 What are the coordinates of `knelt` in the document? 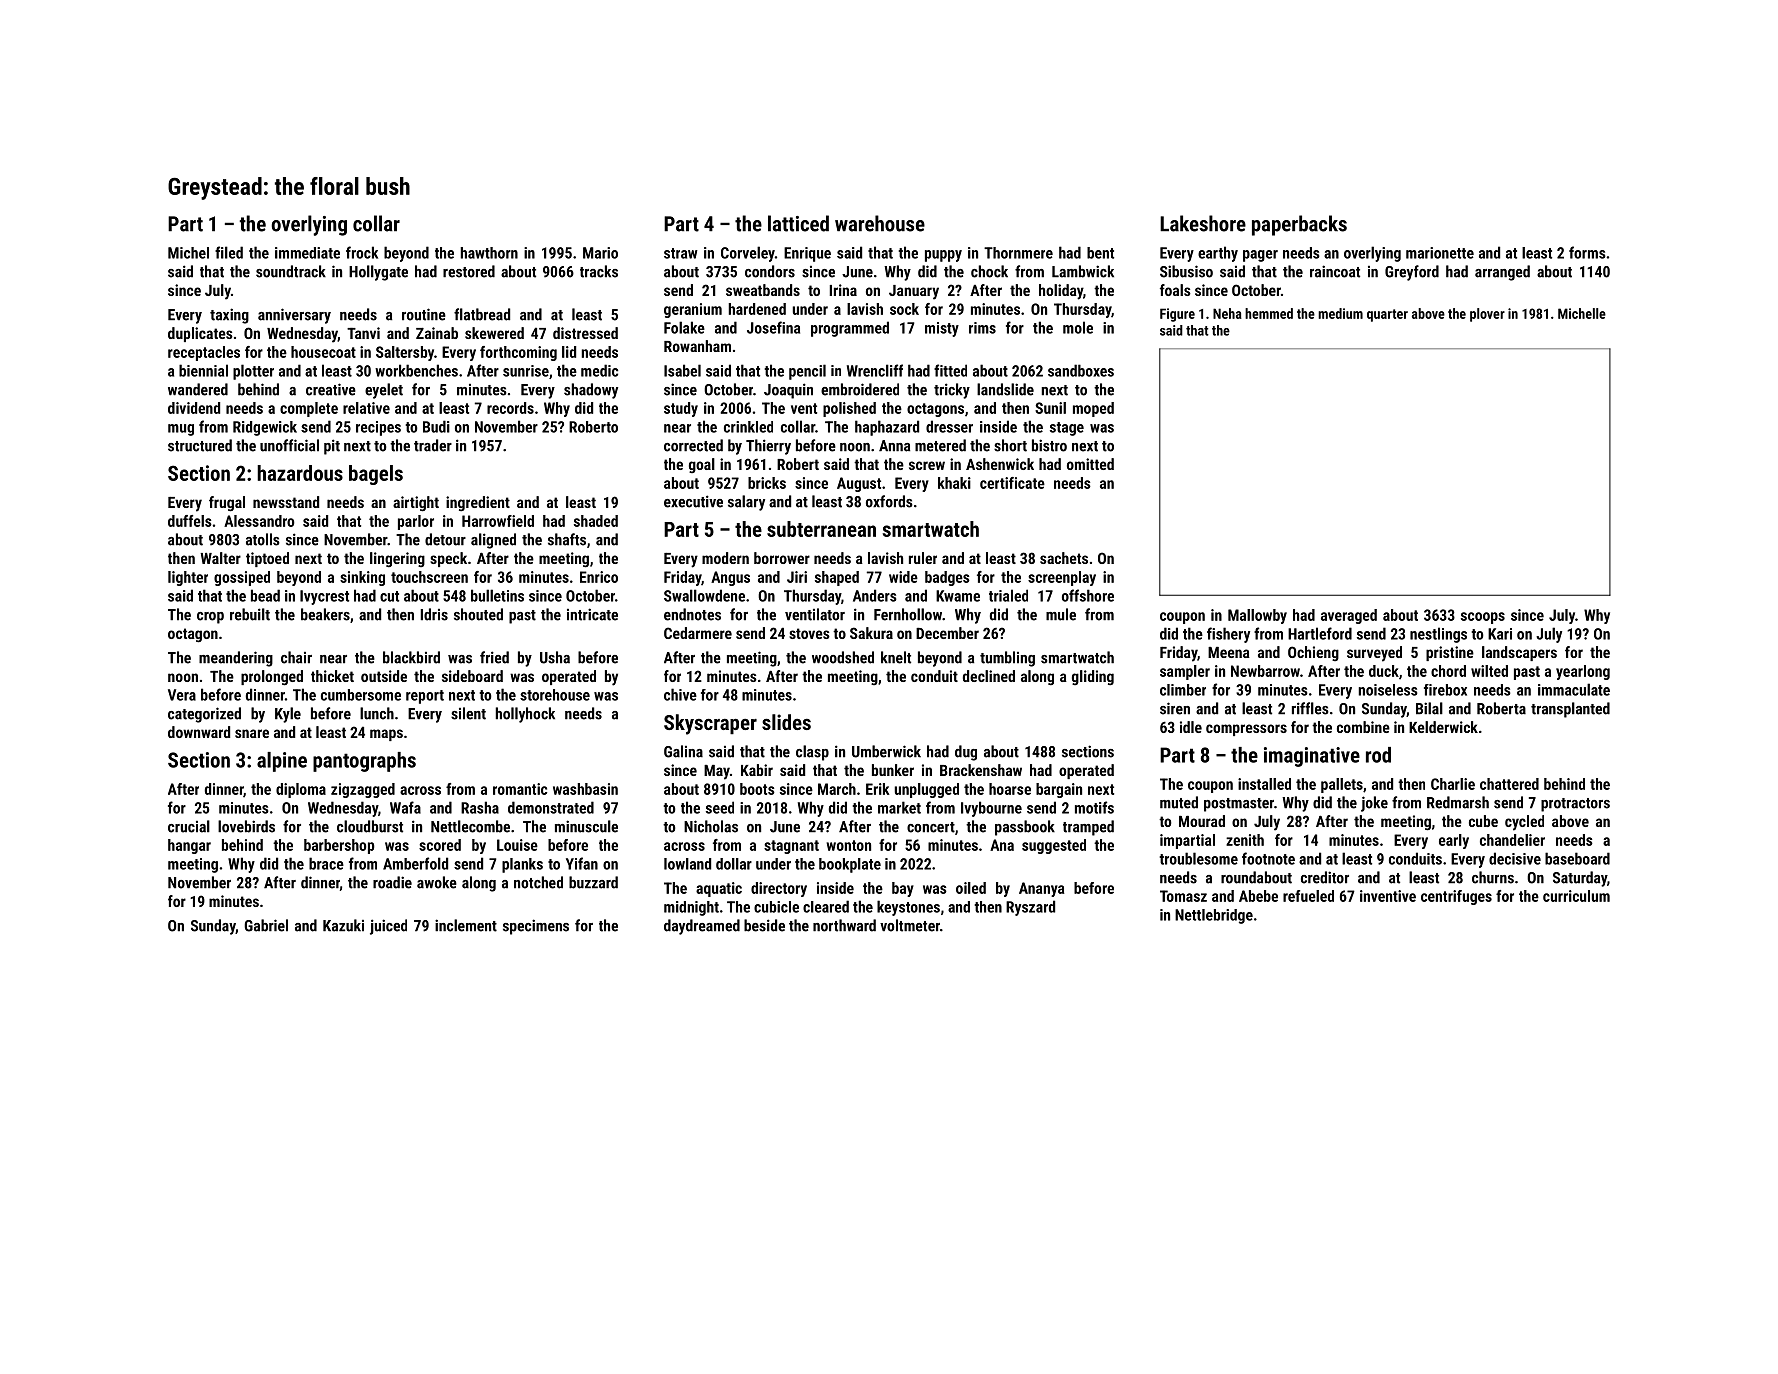 It's located at (896, 657).
